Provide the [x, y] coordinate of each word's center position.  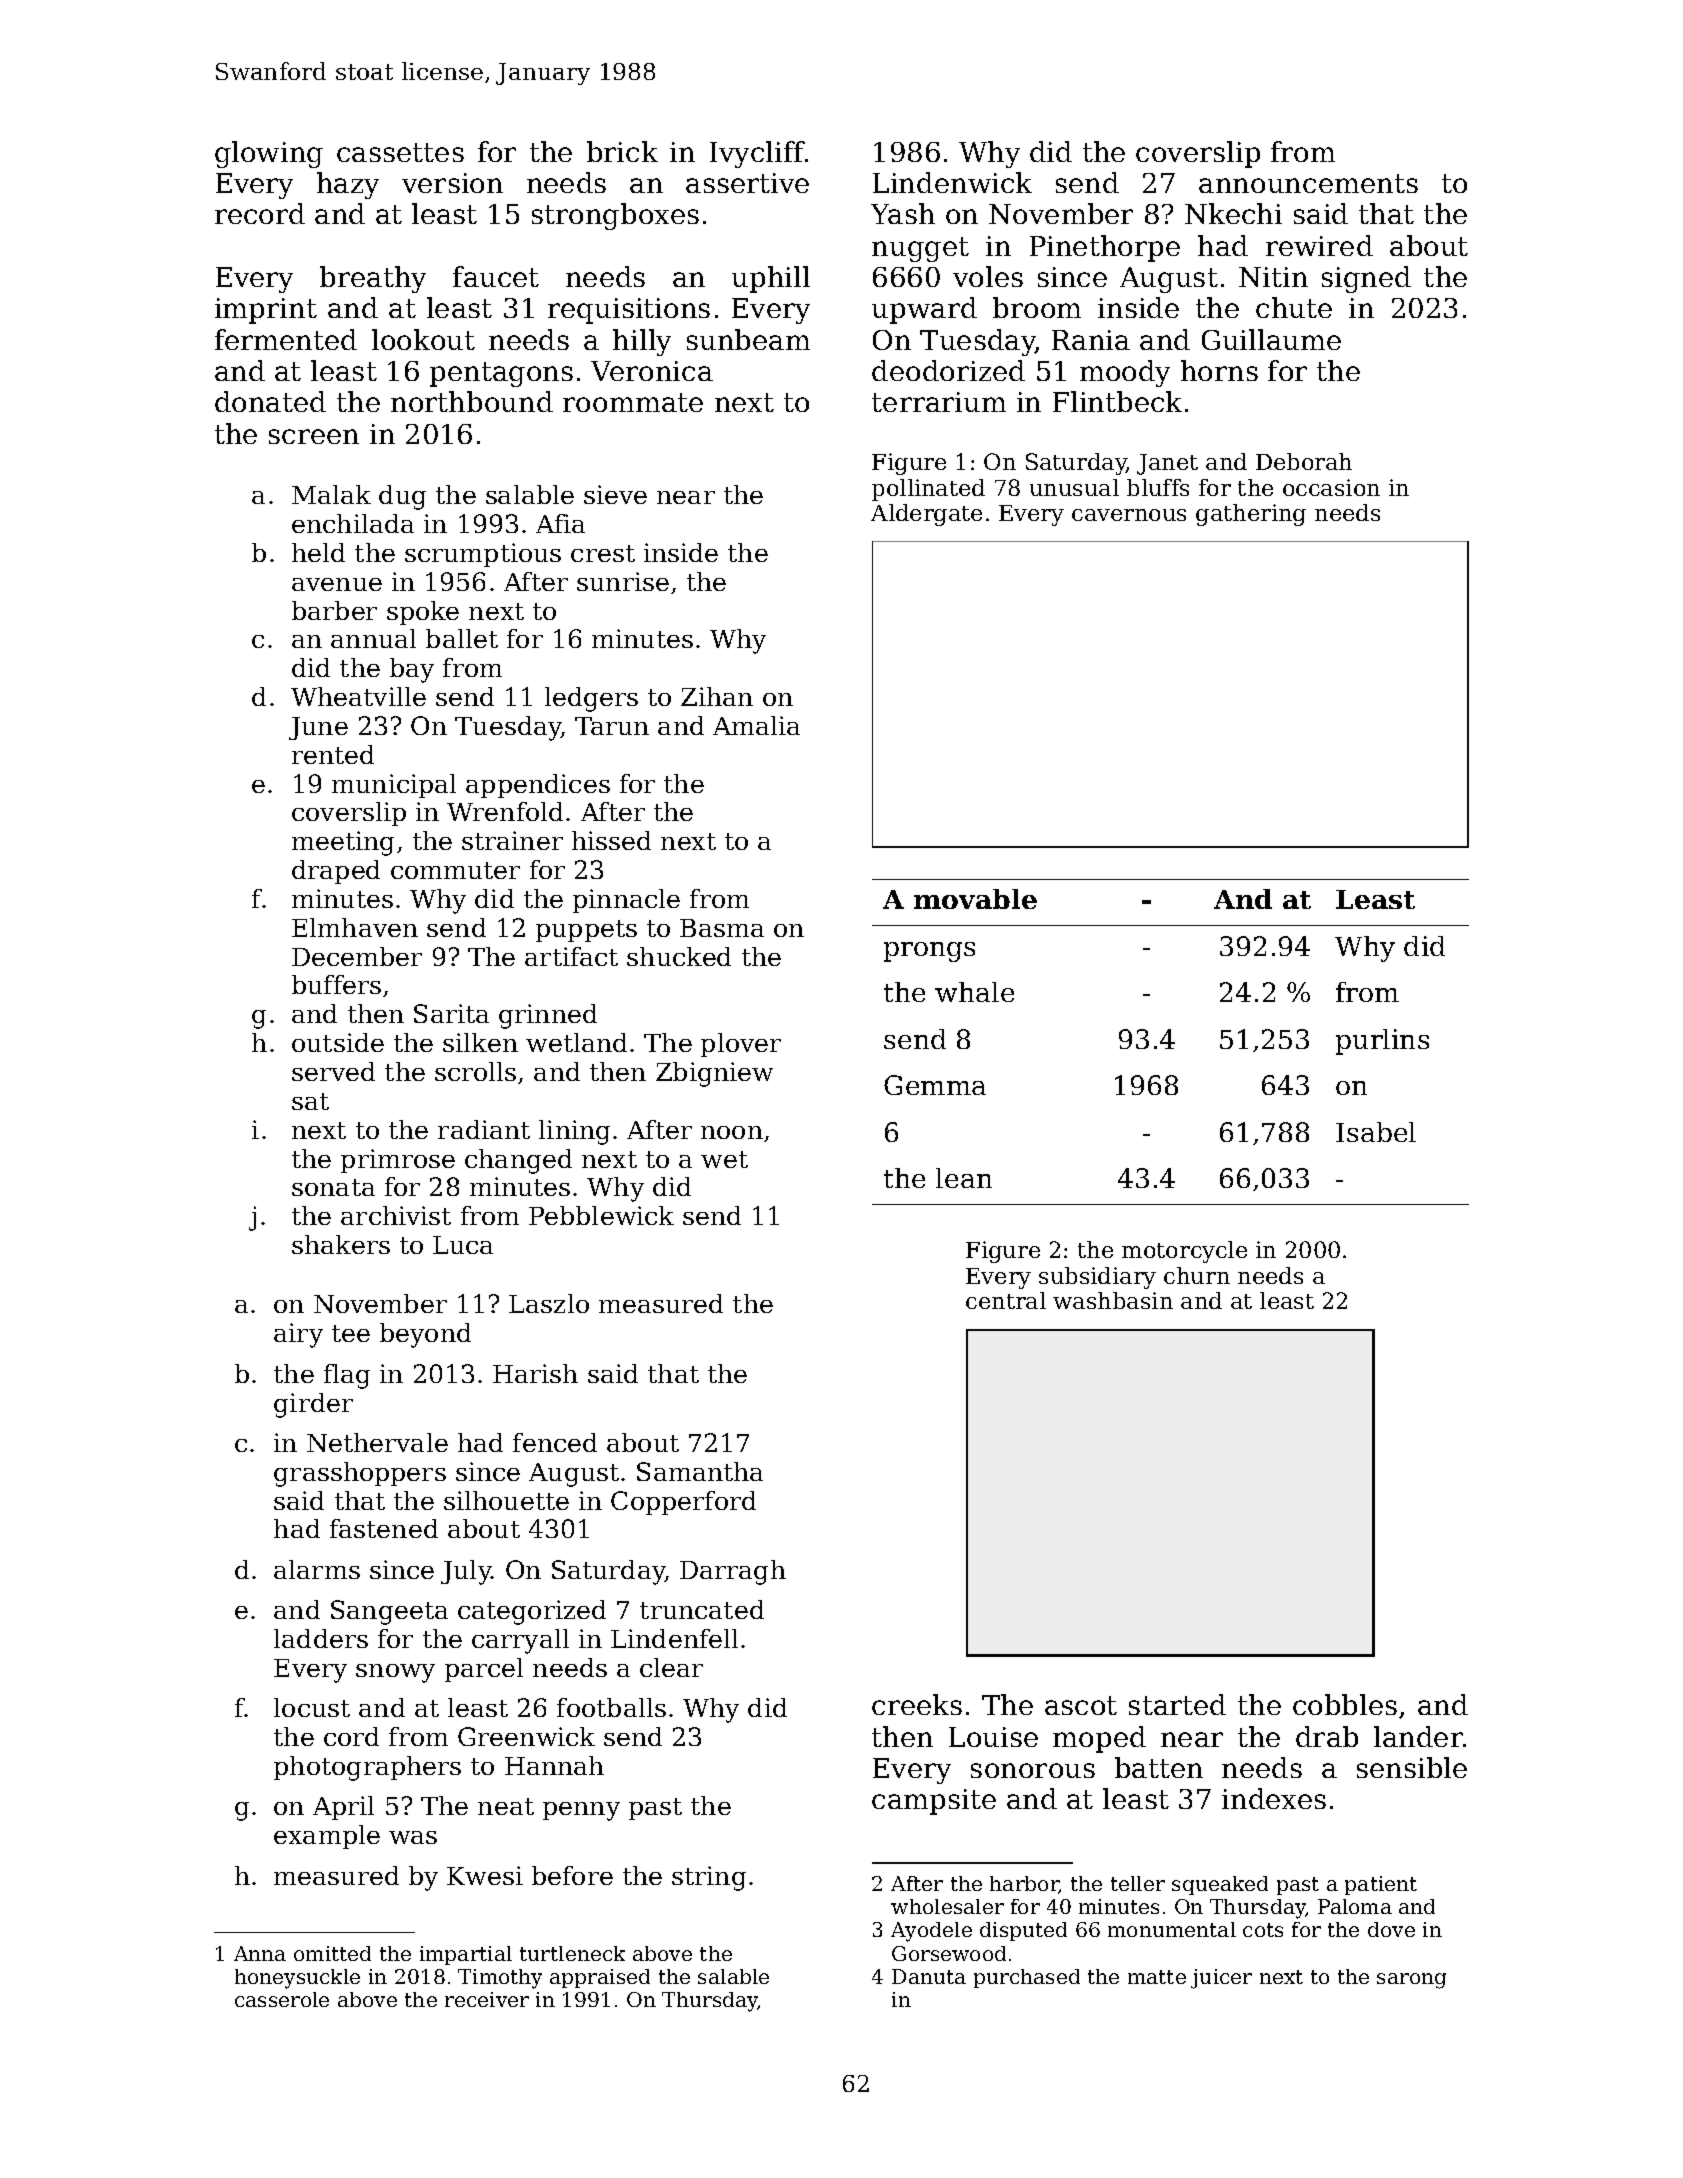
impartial [466, 1955]
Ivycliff [757, 154]
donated [270, 401]
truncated [702, 1609]
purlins [1382, 1042]
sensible [1412, 1767]
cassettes [400, 152]
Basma [722, 928]
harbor [1024, 1885]
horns [1219, 370]
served [333, 1071]
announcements [1308, 183]
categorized [532, 1612]
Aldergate [926, 515]
